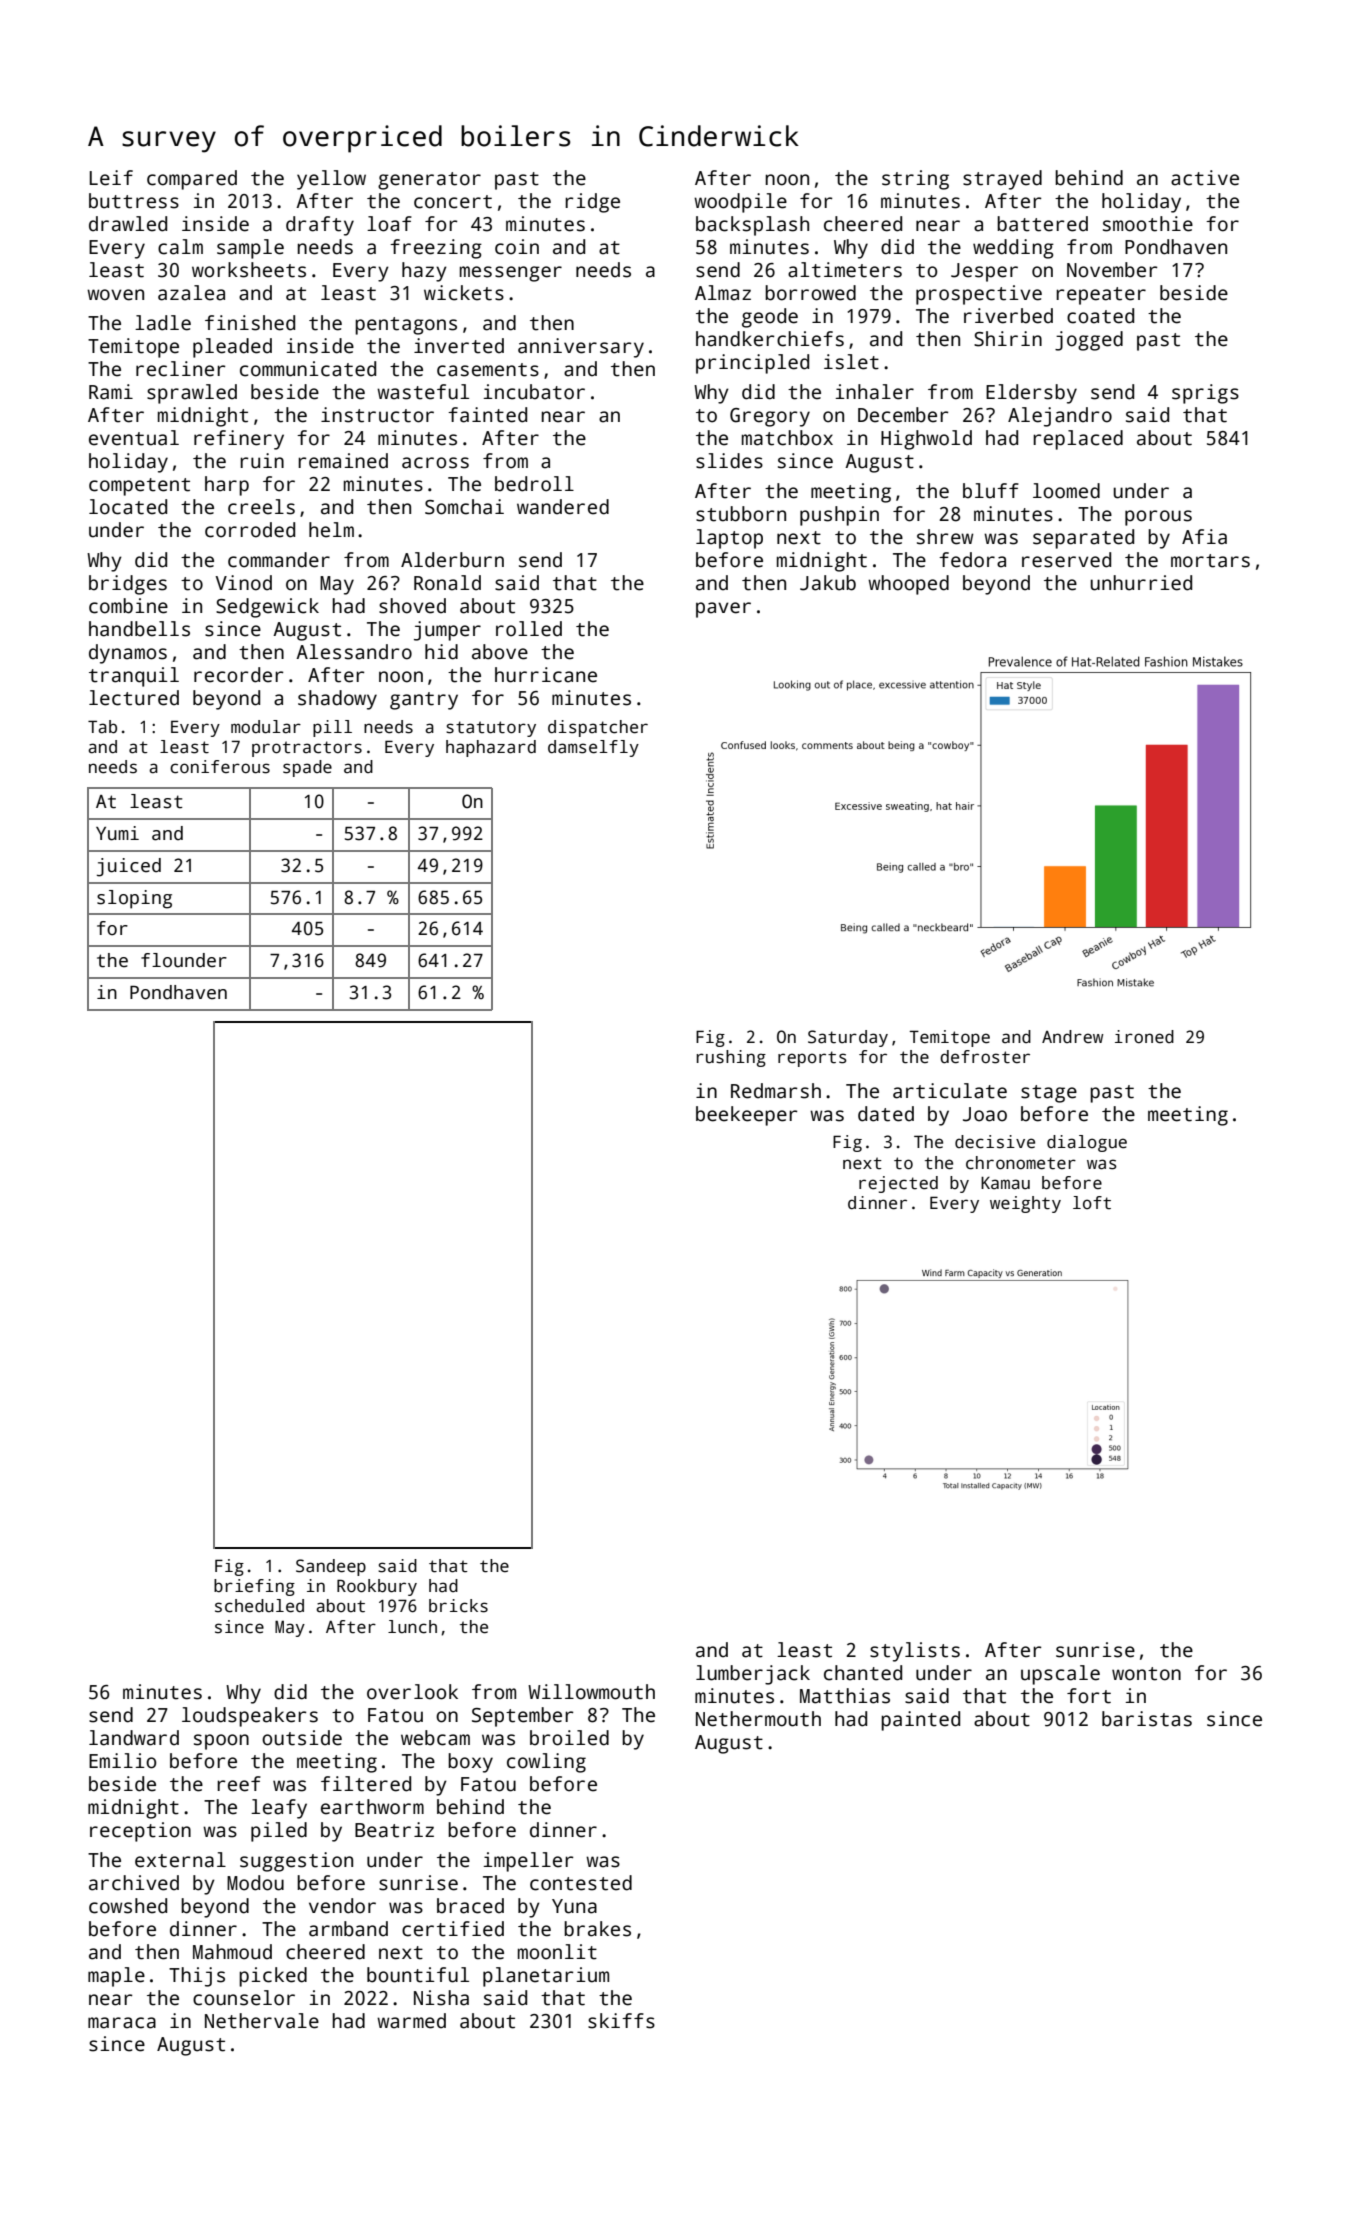  What do you see at coordinates (134, 899) in the image?
I see `sloping` at bounding box center [134, 899].
